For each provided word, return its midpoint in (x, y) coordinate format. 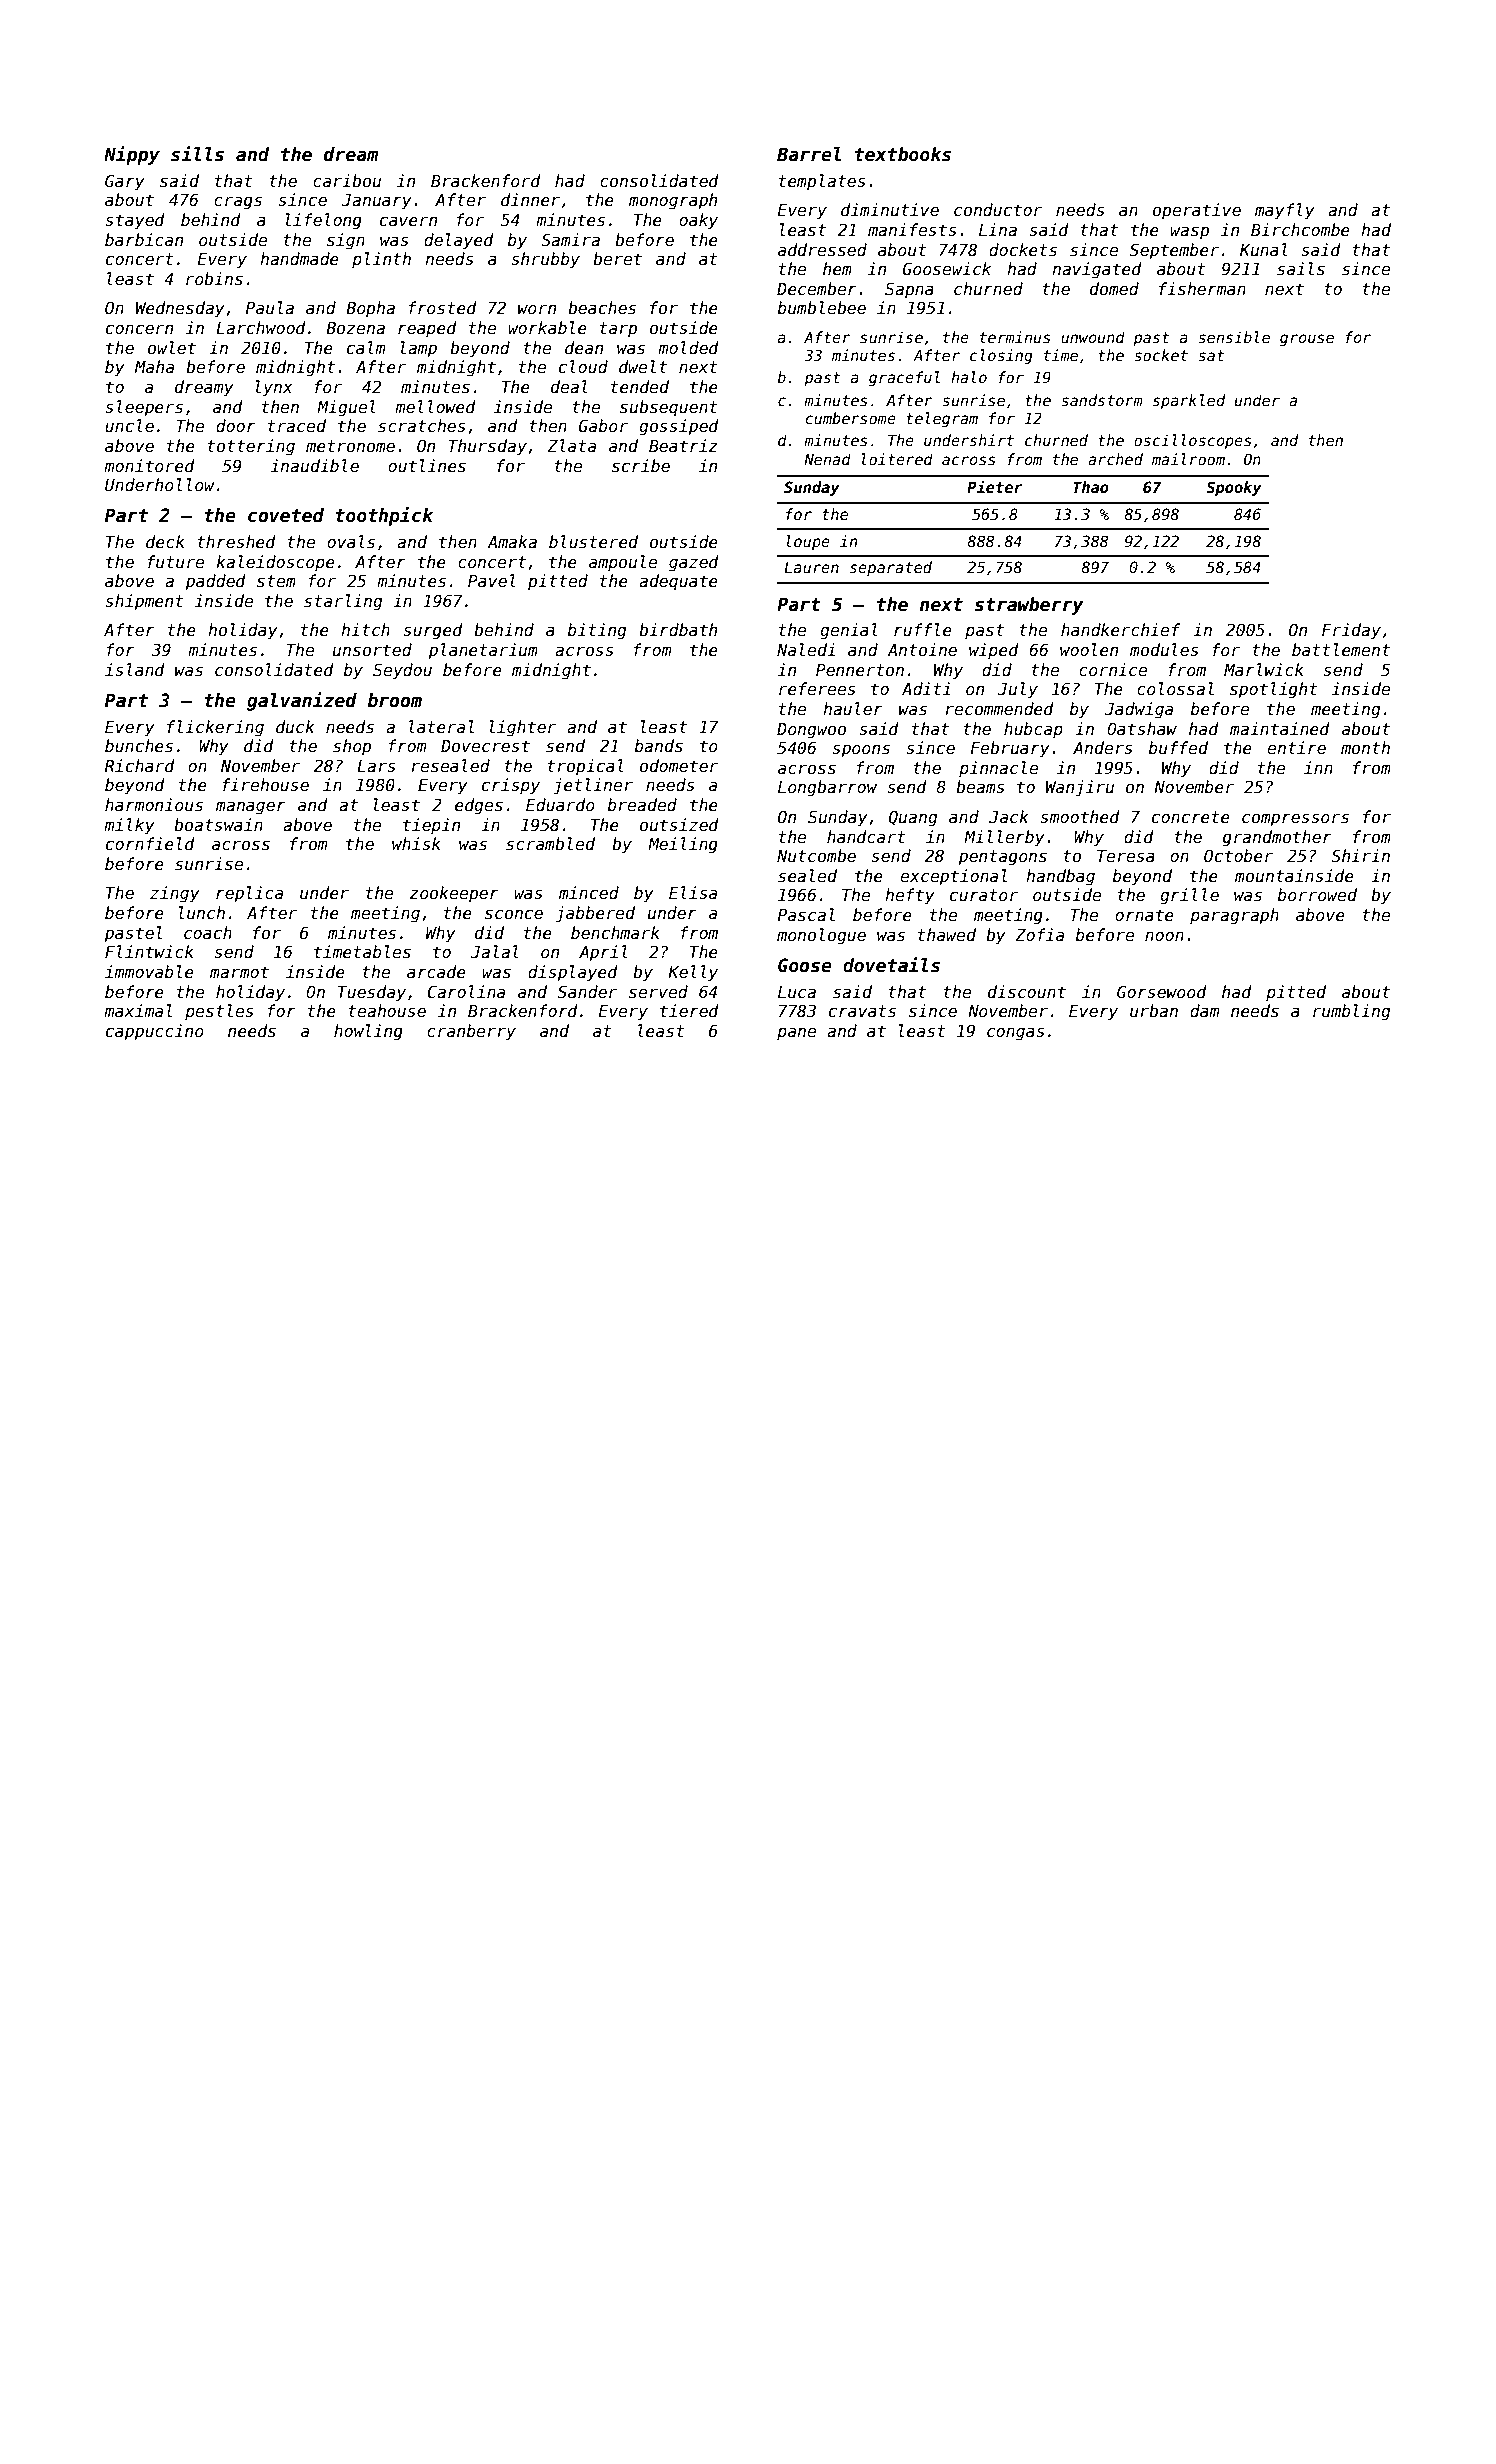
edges (479, 806)
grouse (1307, 340)
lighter (522, 728)
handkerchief (1120, 630)
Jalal (495, 952)
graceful (904, 378)
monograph (673, 201)
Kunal (1264, 249)
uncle (129, 426)
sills (197, 154)
